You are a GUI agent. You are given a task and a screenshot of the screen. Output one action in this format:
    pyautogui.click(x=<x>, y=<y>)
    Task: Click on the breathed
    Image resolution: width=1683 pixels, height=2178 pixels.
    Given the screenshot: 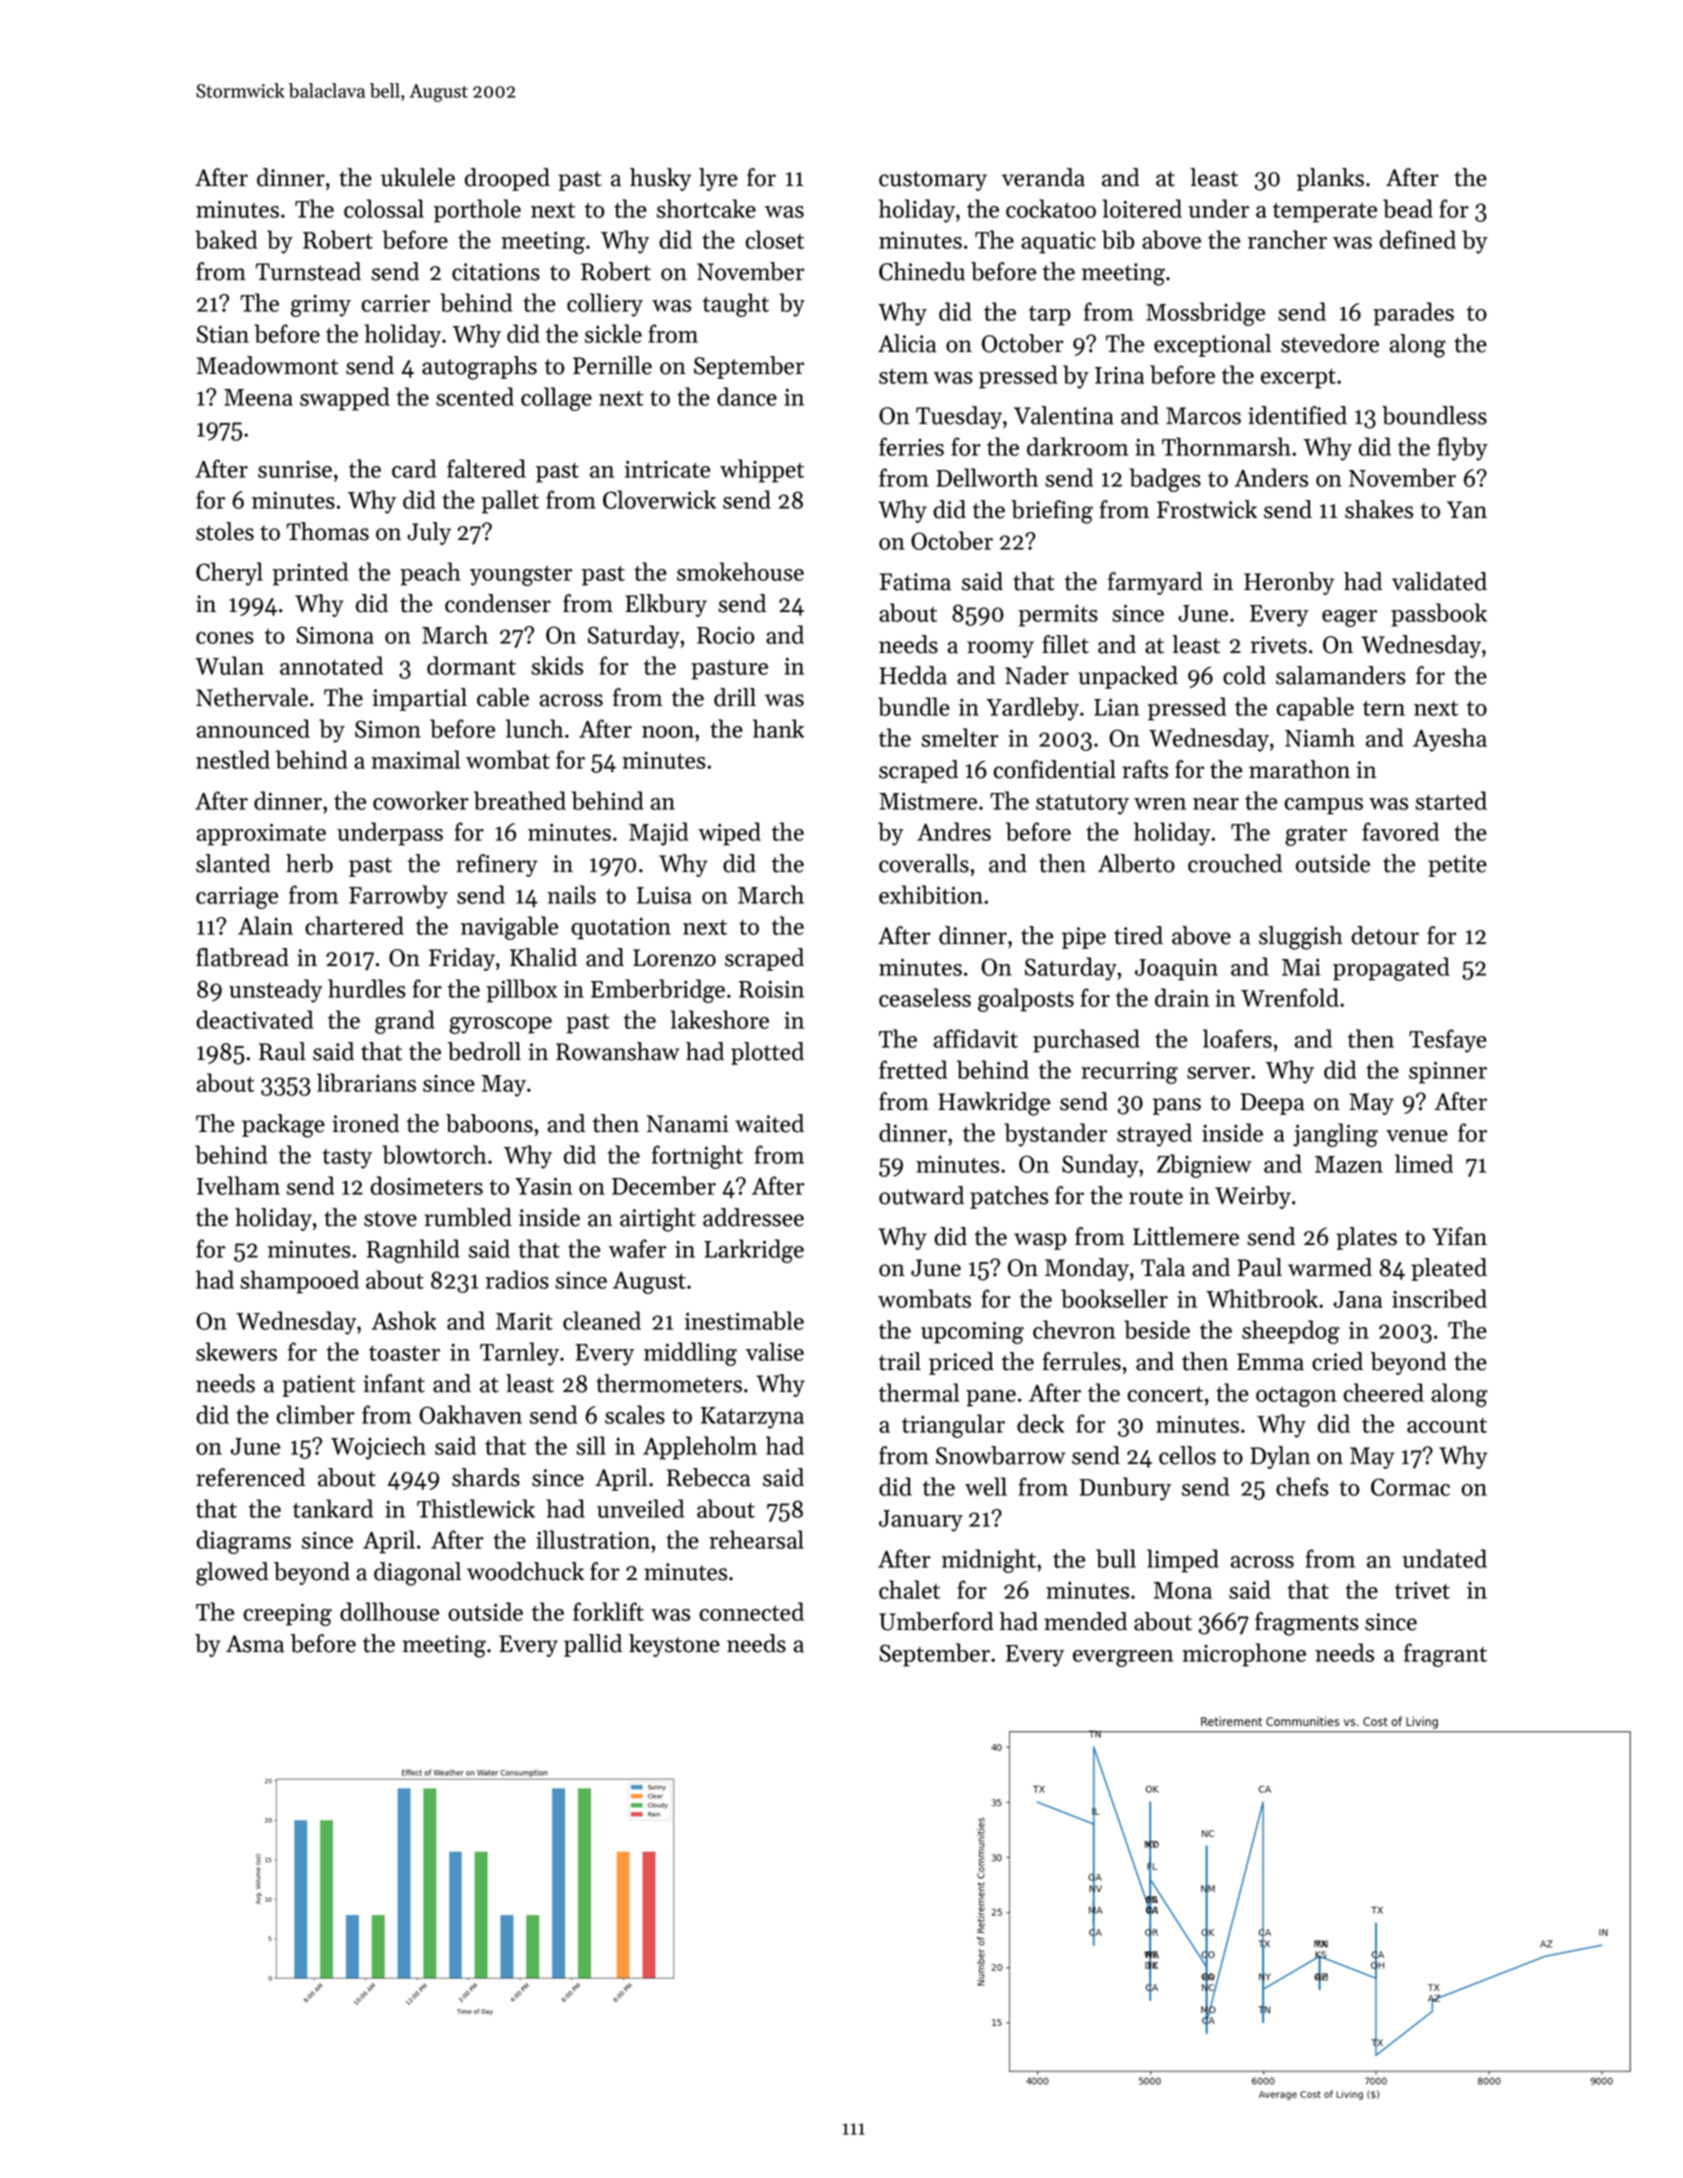 What is the action you would take?
    pyautogui.click(x=520, y=800)
